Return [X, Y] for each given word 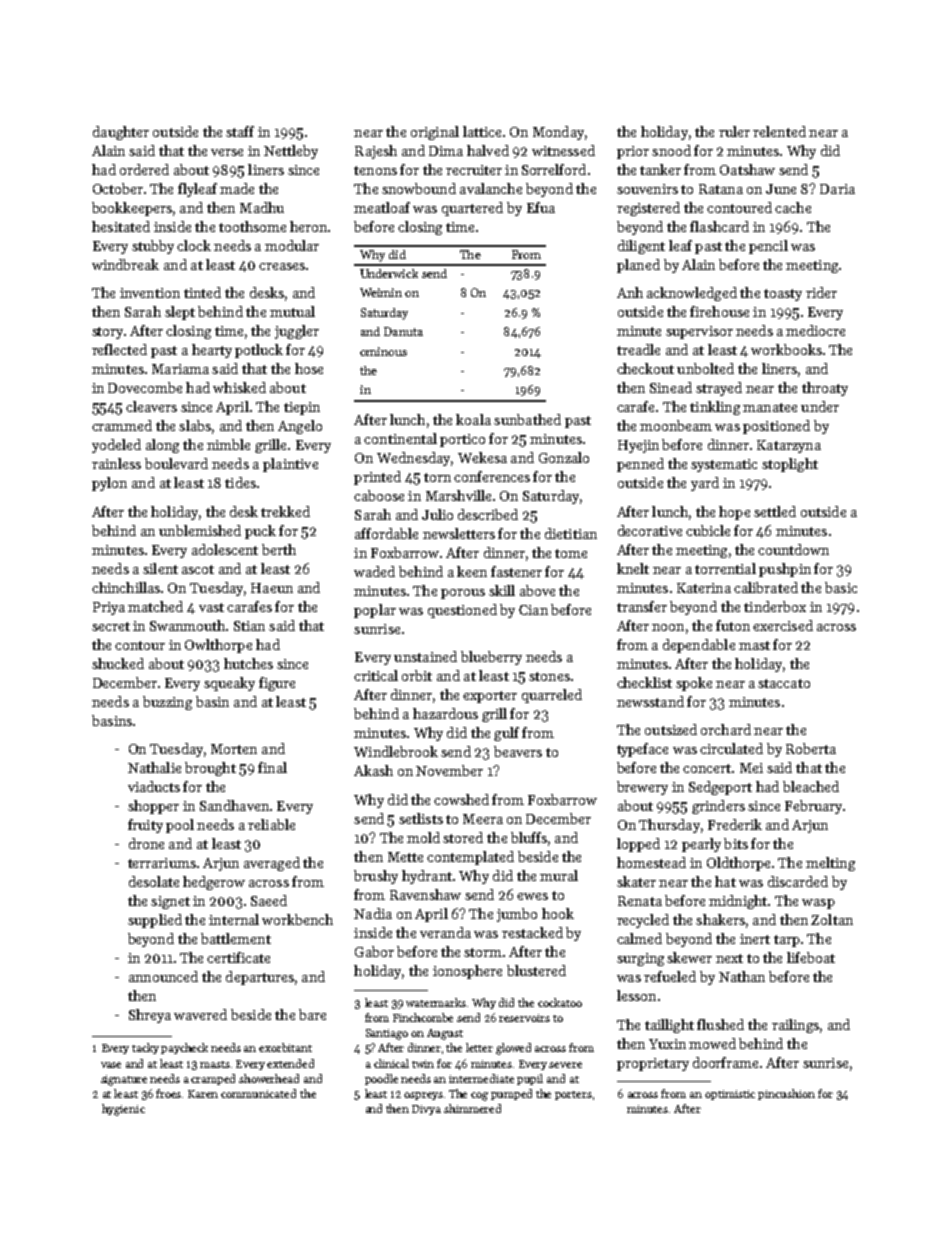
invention [150, 293]
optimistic [730, 1095]
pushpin [785, 570]
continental [400, 438]
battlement [236, 938]
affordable [386, 533]
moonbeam [676, 425]
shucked [118, 663]
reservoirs [524, 1018]
